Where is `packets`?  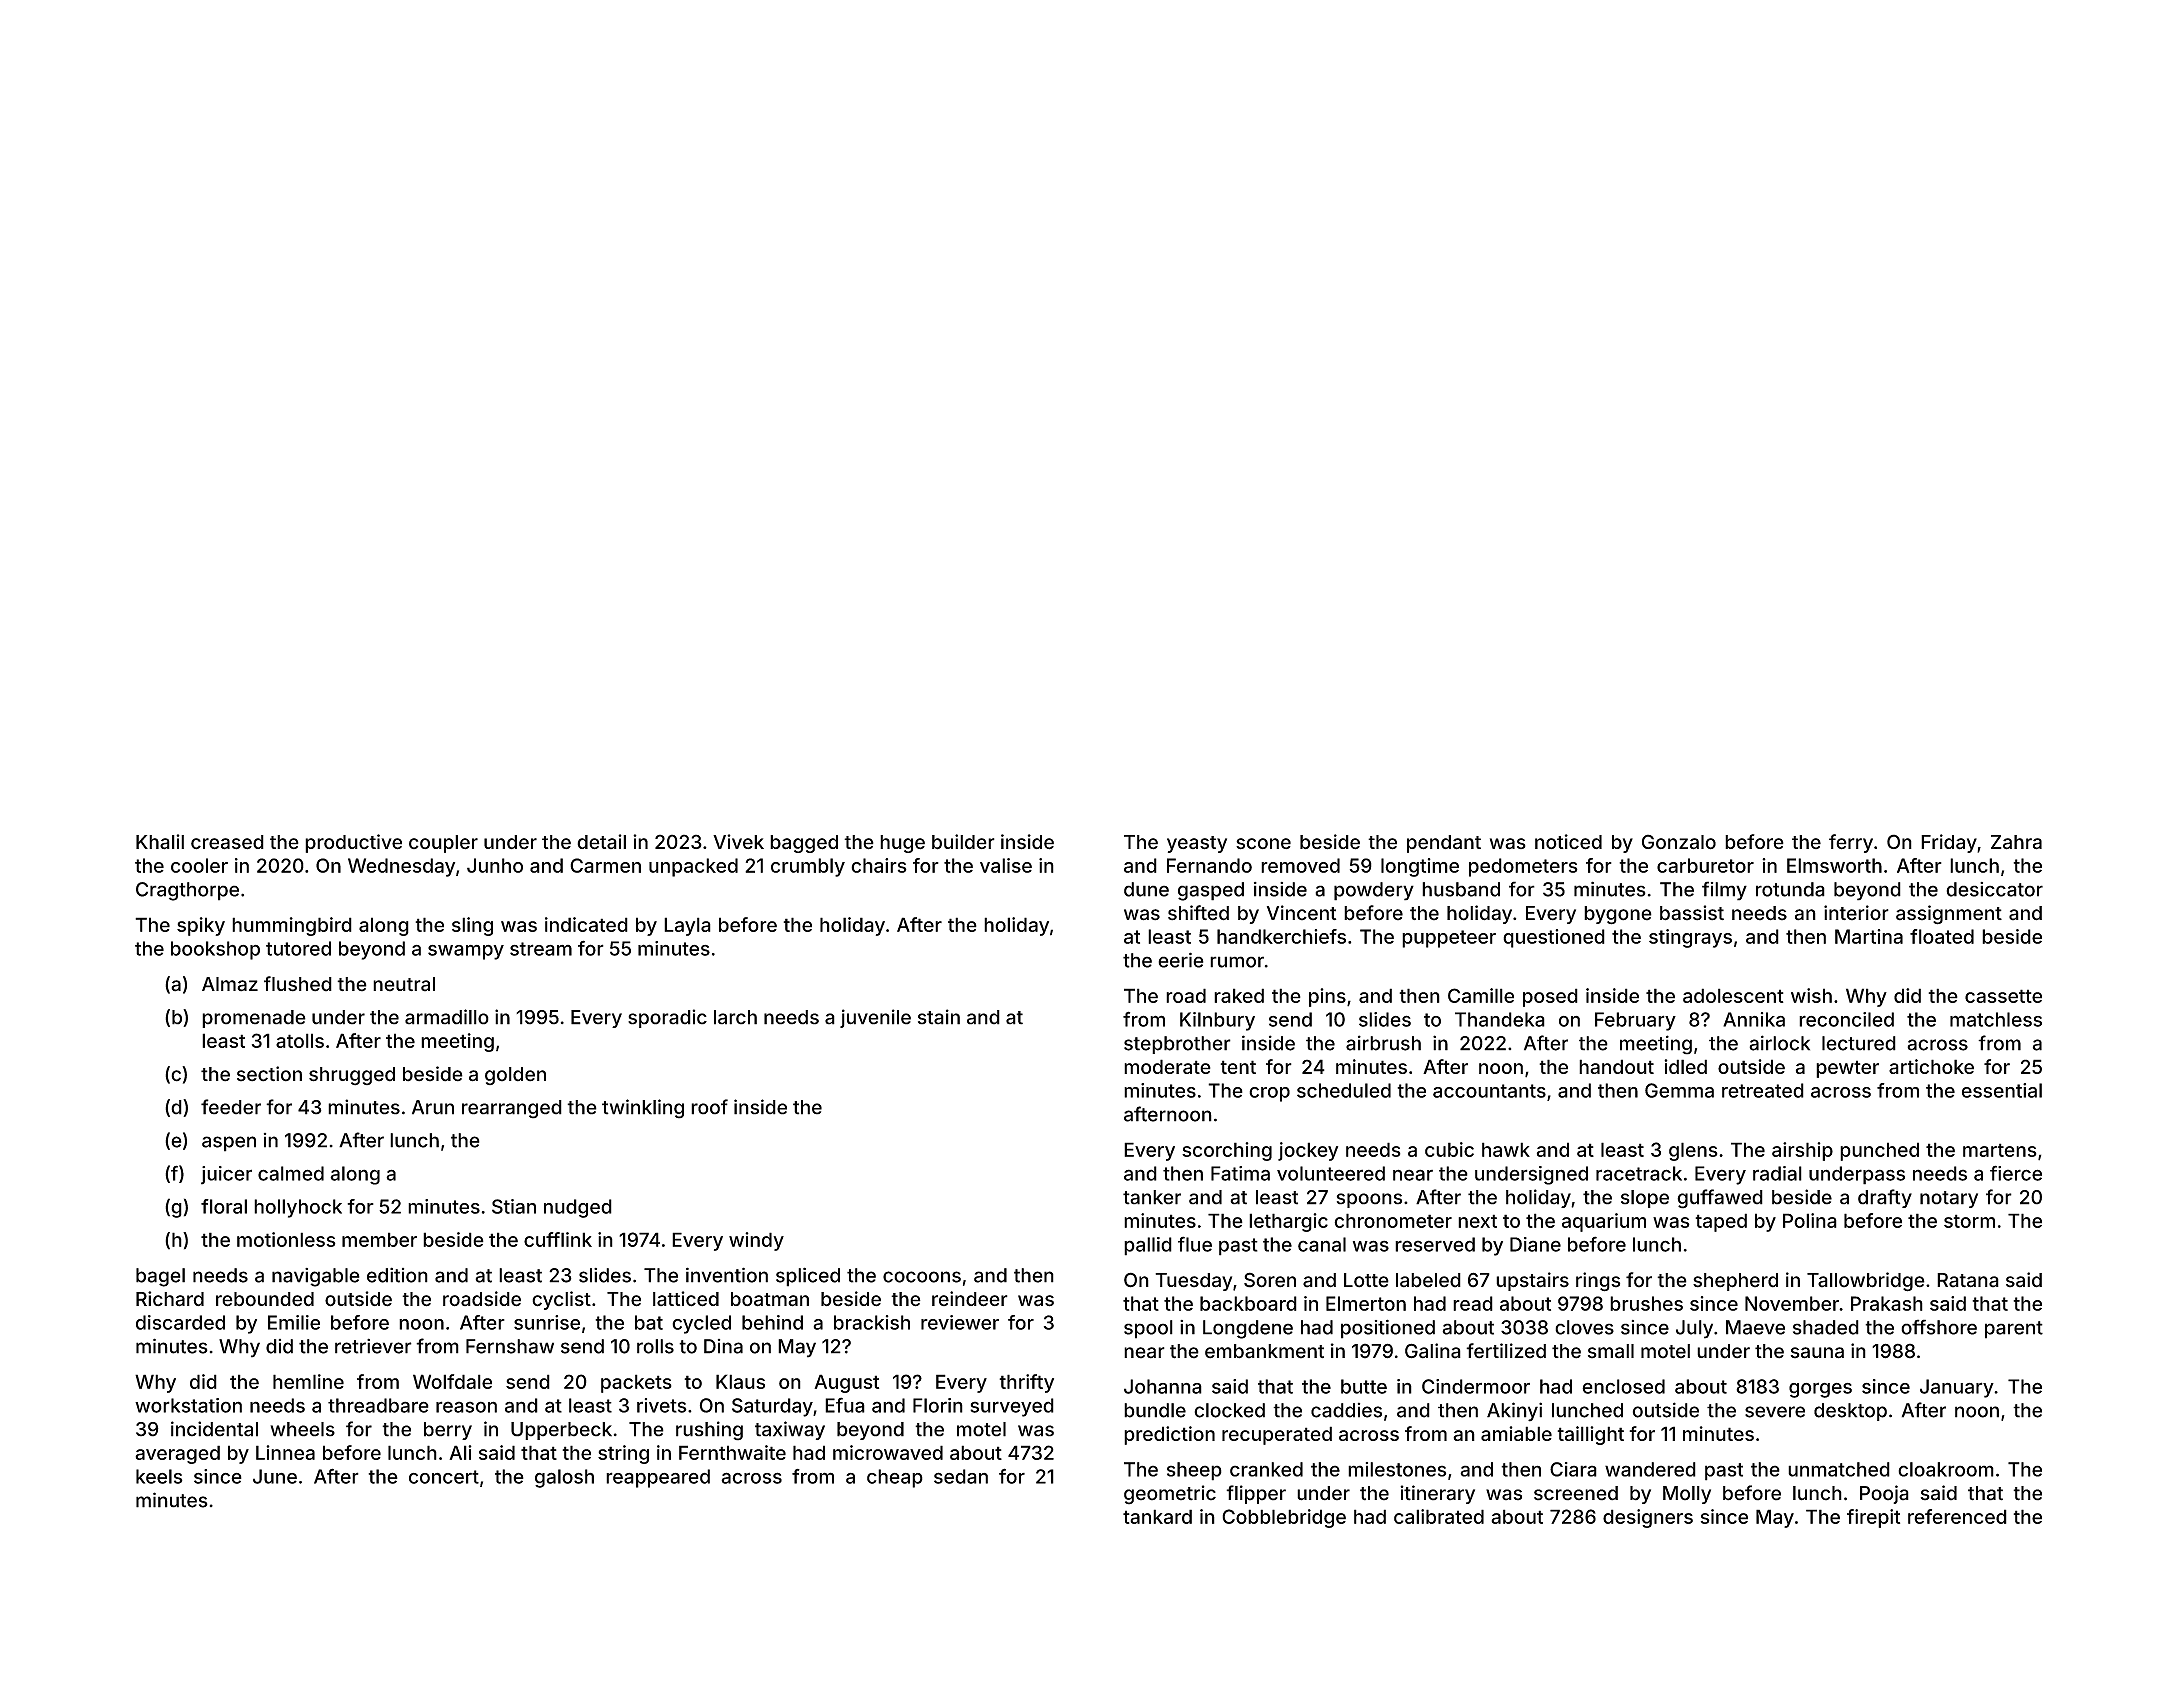 packets is located at coordinates (636, 1383).
